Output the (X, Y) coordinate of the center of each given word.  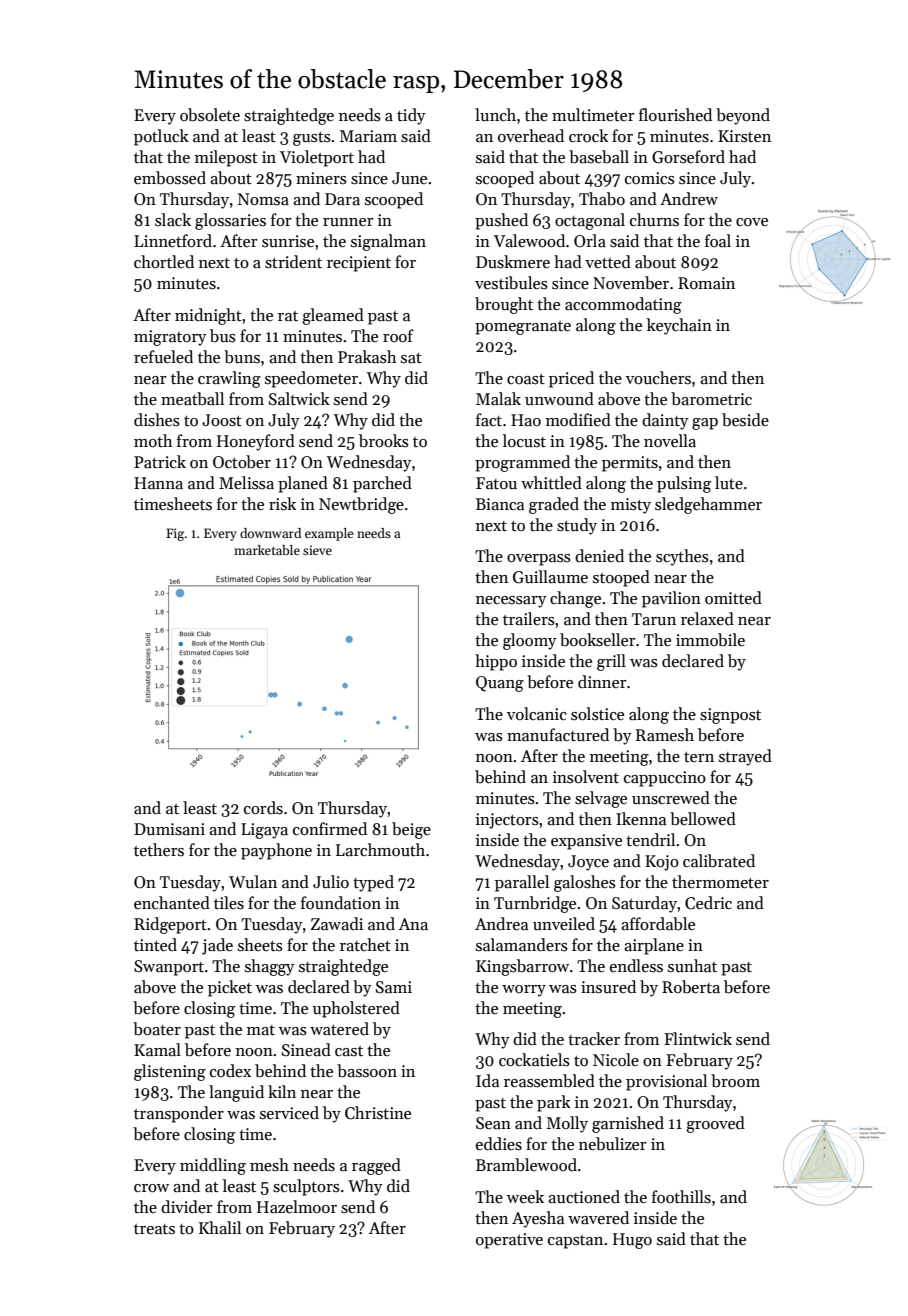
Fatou (496, 483)
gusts (312, 139)
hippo (496, 662)
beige (411, 830)
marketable (267, 550)
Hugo (632, 1241)
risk (282, 504)
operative (509, 1241)
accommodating (623, 305)
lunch (495, 115)
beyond (743, 116)
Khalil (220, 1228)
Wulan (253, 882)
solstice (597, 714)
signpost (730, 716)
